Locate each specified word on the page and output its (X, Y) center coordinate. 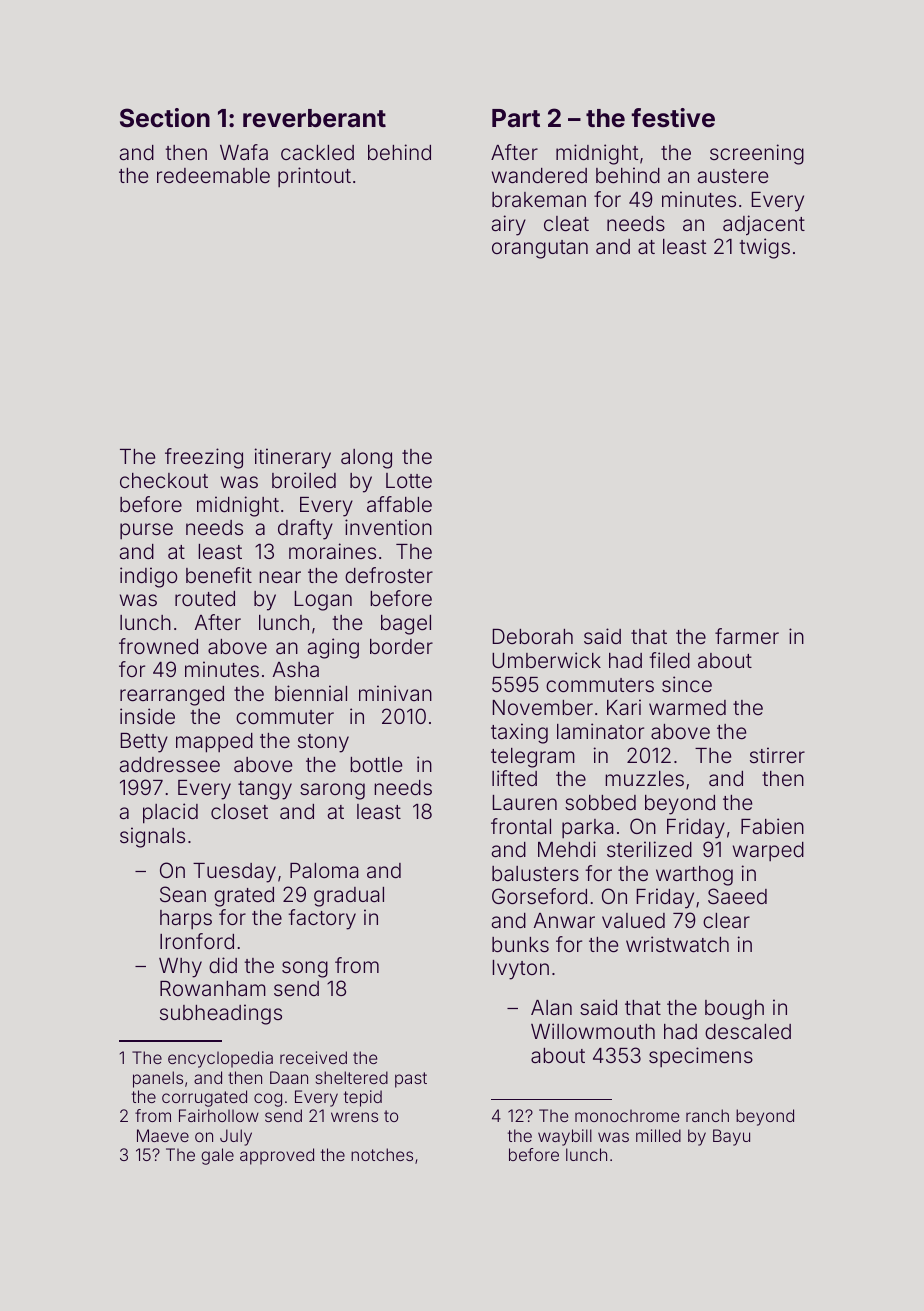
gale (217, 1156)
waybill (565, 1137)
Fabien (772, 826)
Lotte (409, 480)
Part (516, 118)
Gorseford (539, 896)
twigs (764, 248)
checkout (164, 480)
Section (165, 118)
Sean (183, 894)
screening (757, 154)
